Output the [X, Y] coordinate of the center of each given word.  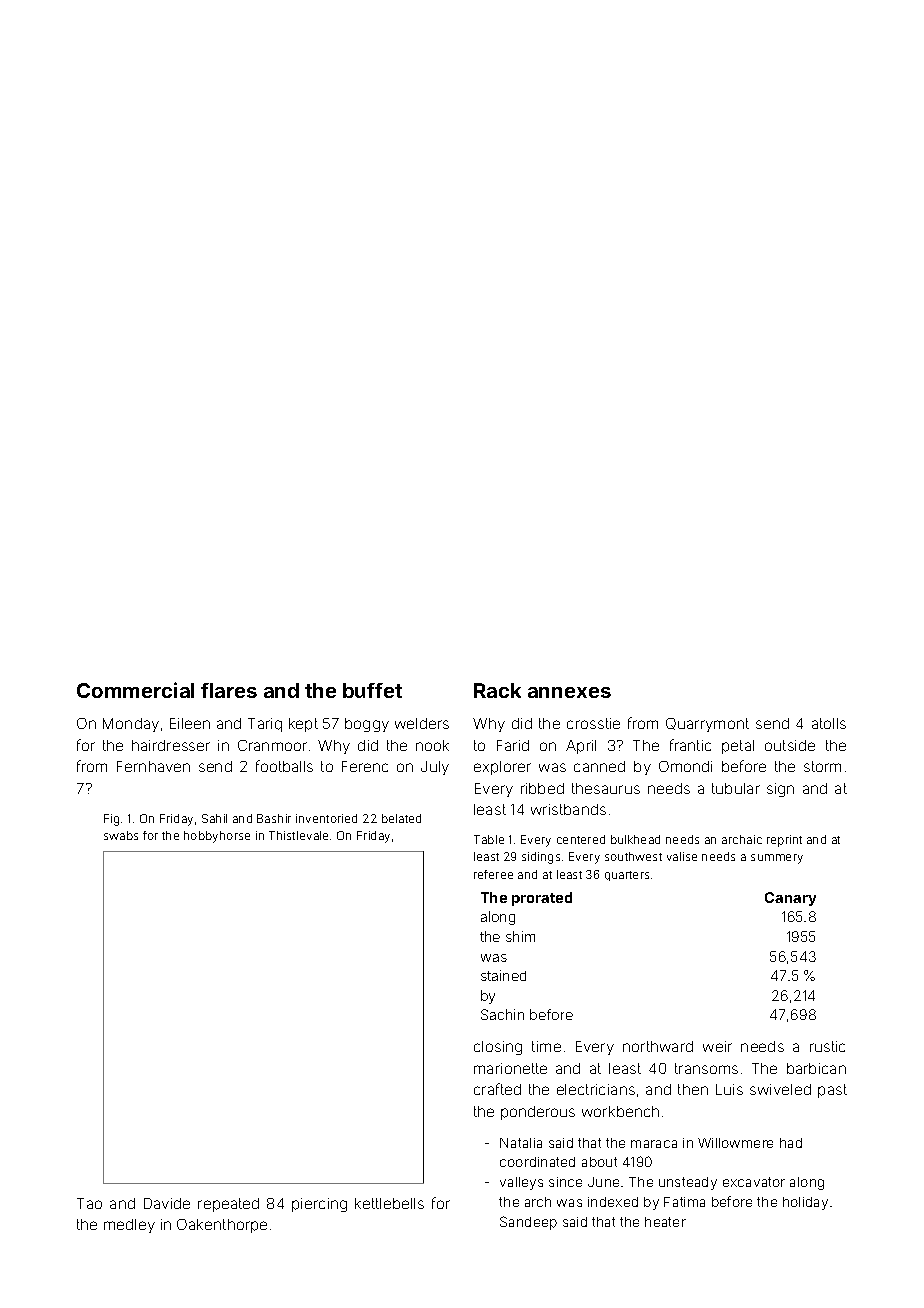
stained [503, 975]
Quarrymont [707, 725]
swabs [121, 835]
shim [520, 936]
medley [129, 1226]
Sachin [502, 1014]
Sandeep [528, 1223]
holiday [805, 1203]
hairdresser [171, 745]
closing [498, 1048]
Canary [790, 899]
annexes [569, 692]
